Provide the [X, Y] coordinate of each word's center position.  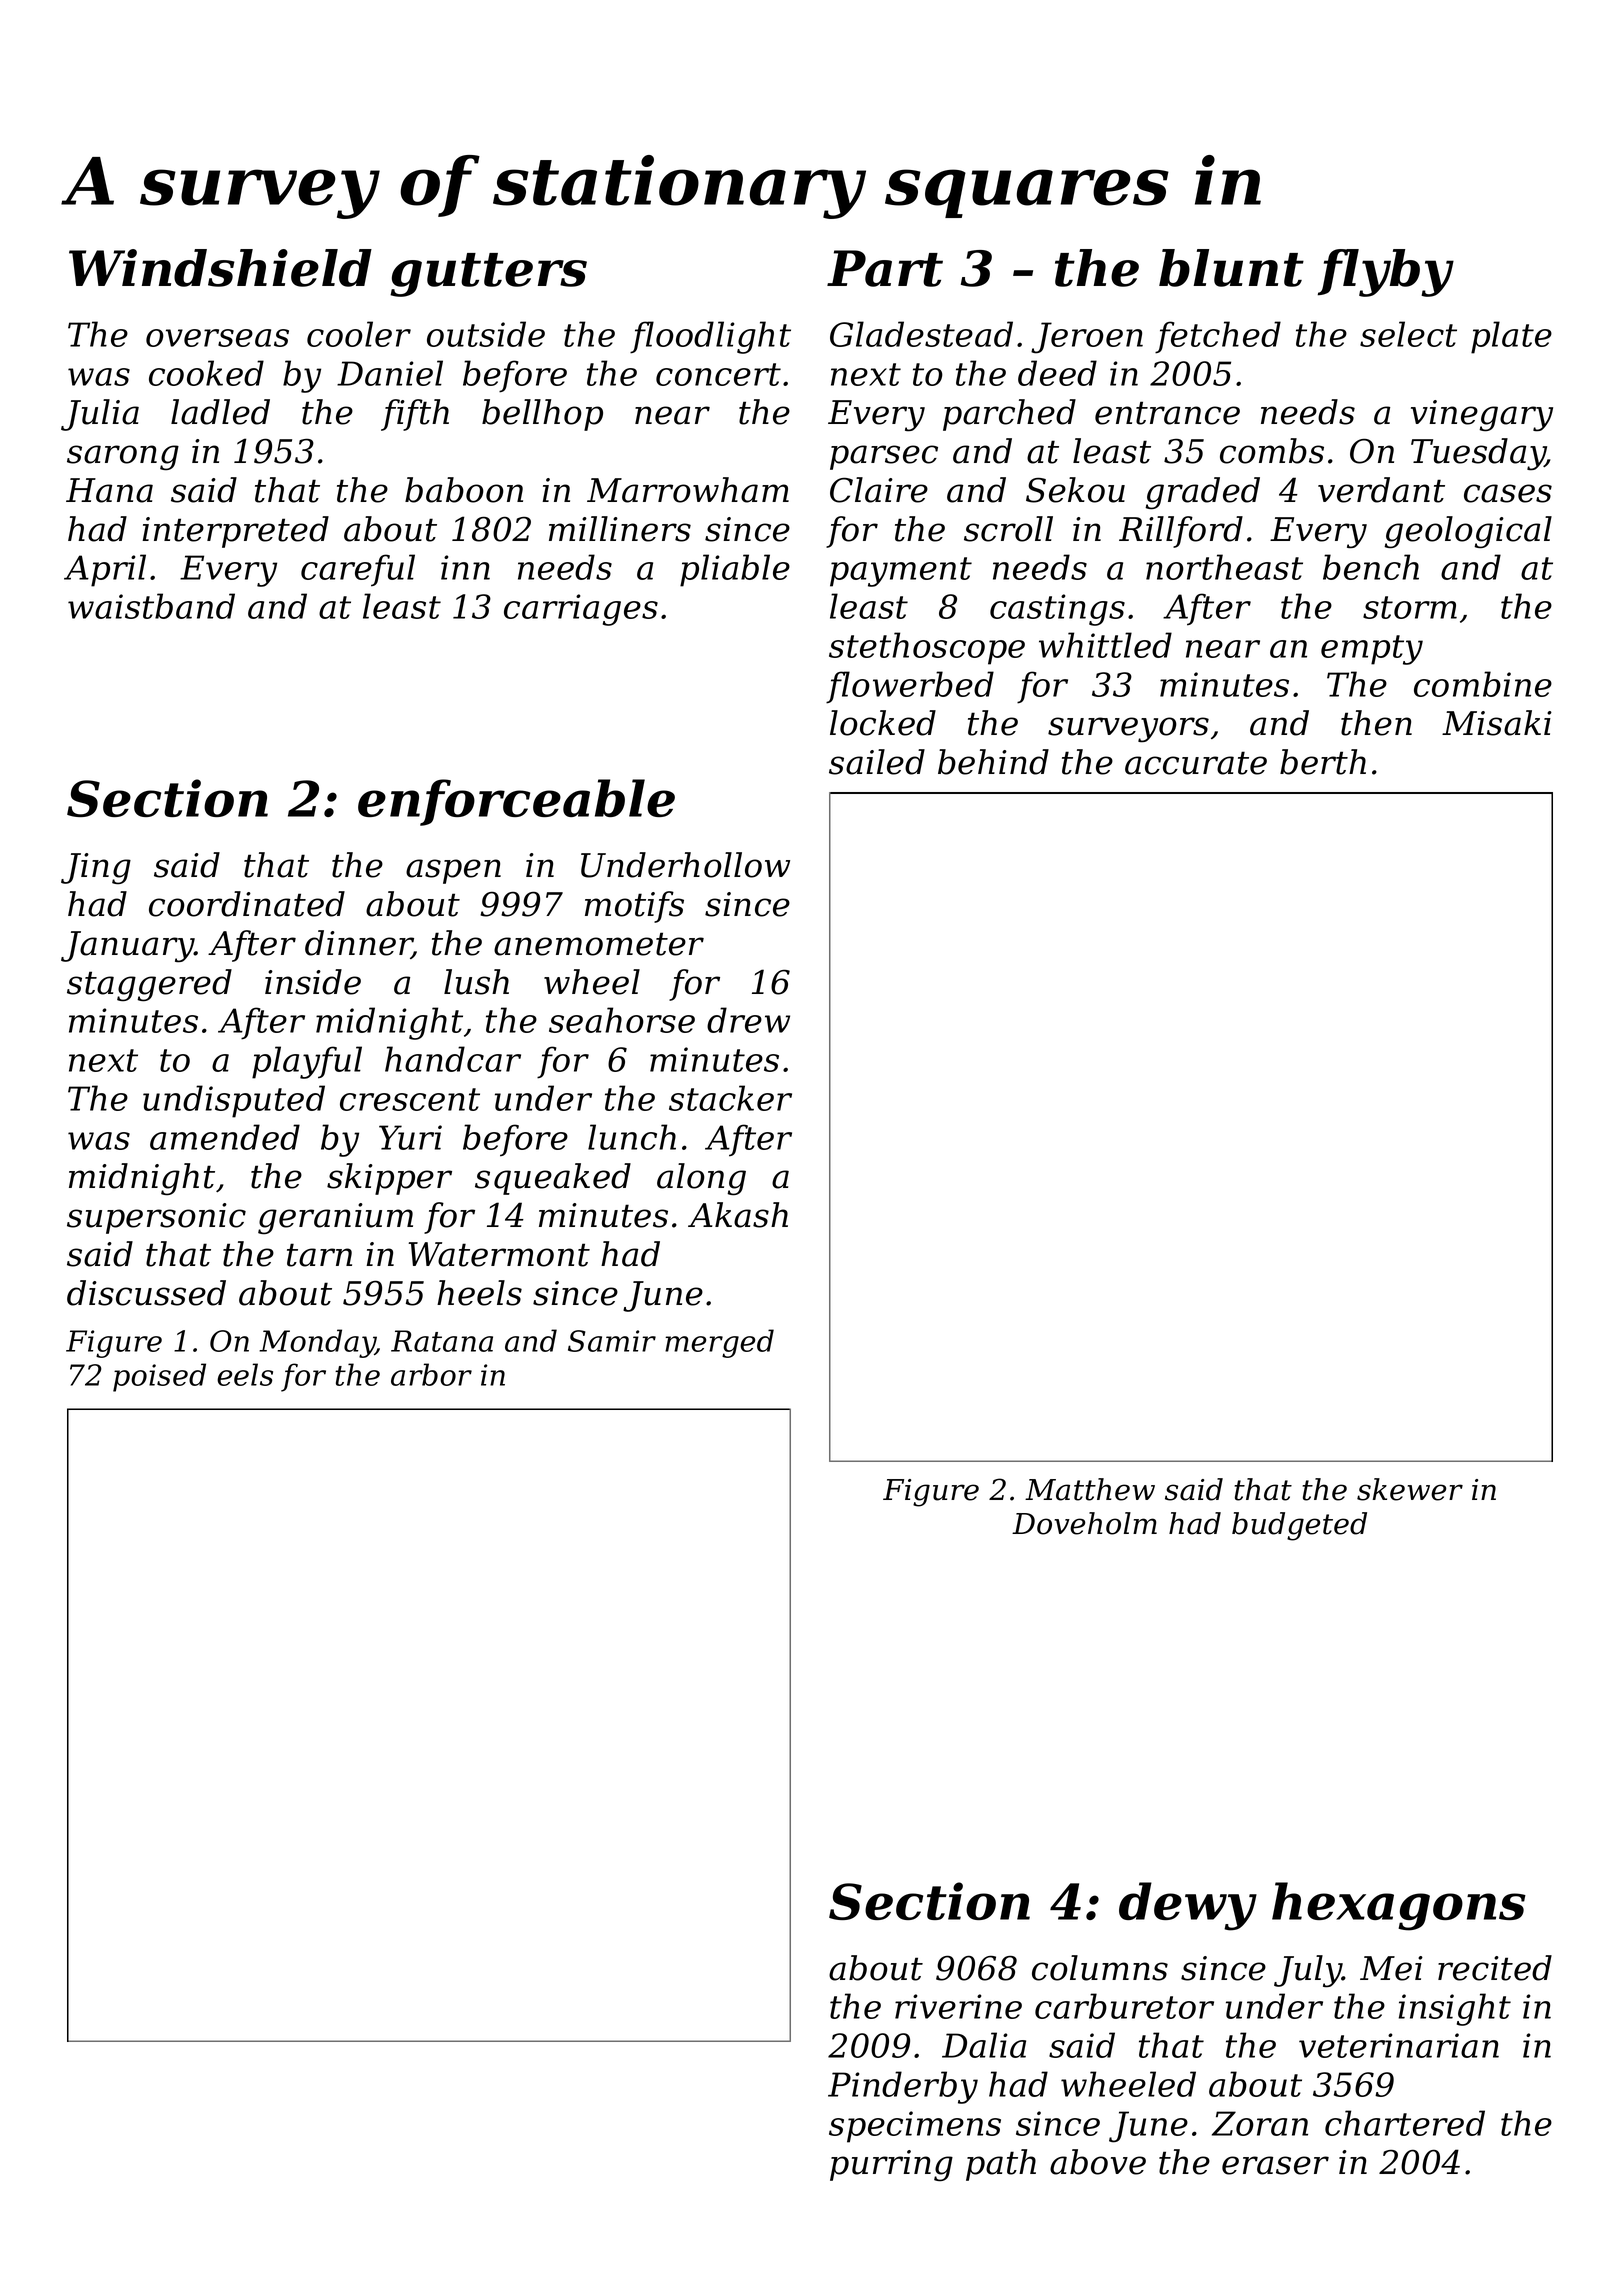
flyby [1386, 273]
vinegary [1482, 416]
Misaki [1497, 723]
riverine [958, 2006]
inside [313, 982]
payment [901, 572]
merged [719, 1343]
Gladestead [921, 334]
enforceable [516, 802]
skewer [1410, 1489]
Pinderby [903, 2087]
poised [159, 1377]
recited [1495, 1968]
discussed [146, 1293]
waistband [151, 606]
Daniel [390, 373]
